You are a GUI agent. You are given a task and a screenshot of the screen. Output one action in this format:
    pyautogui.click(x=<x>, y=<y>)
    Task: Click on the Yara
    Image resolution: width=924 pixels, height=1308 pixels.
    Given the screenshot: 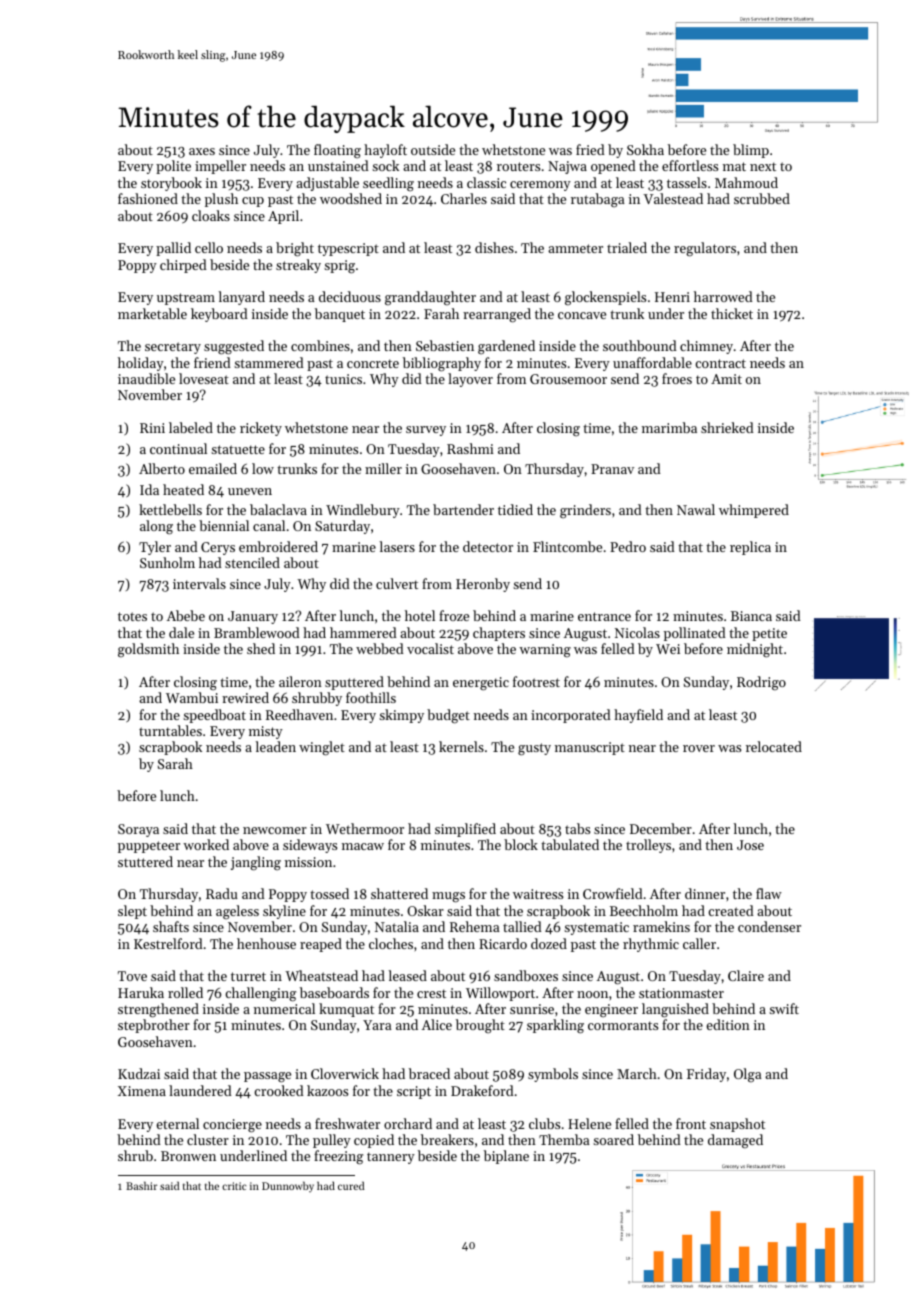 What is the action you would take?
    pyautogui.click(x=377, y=1025)
